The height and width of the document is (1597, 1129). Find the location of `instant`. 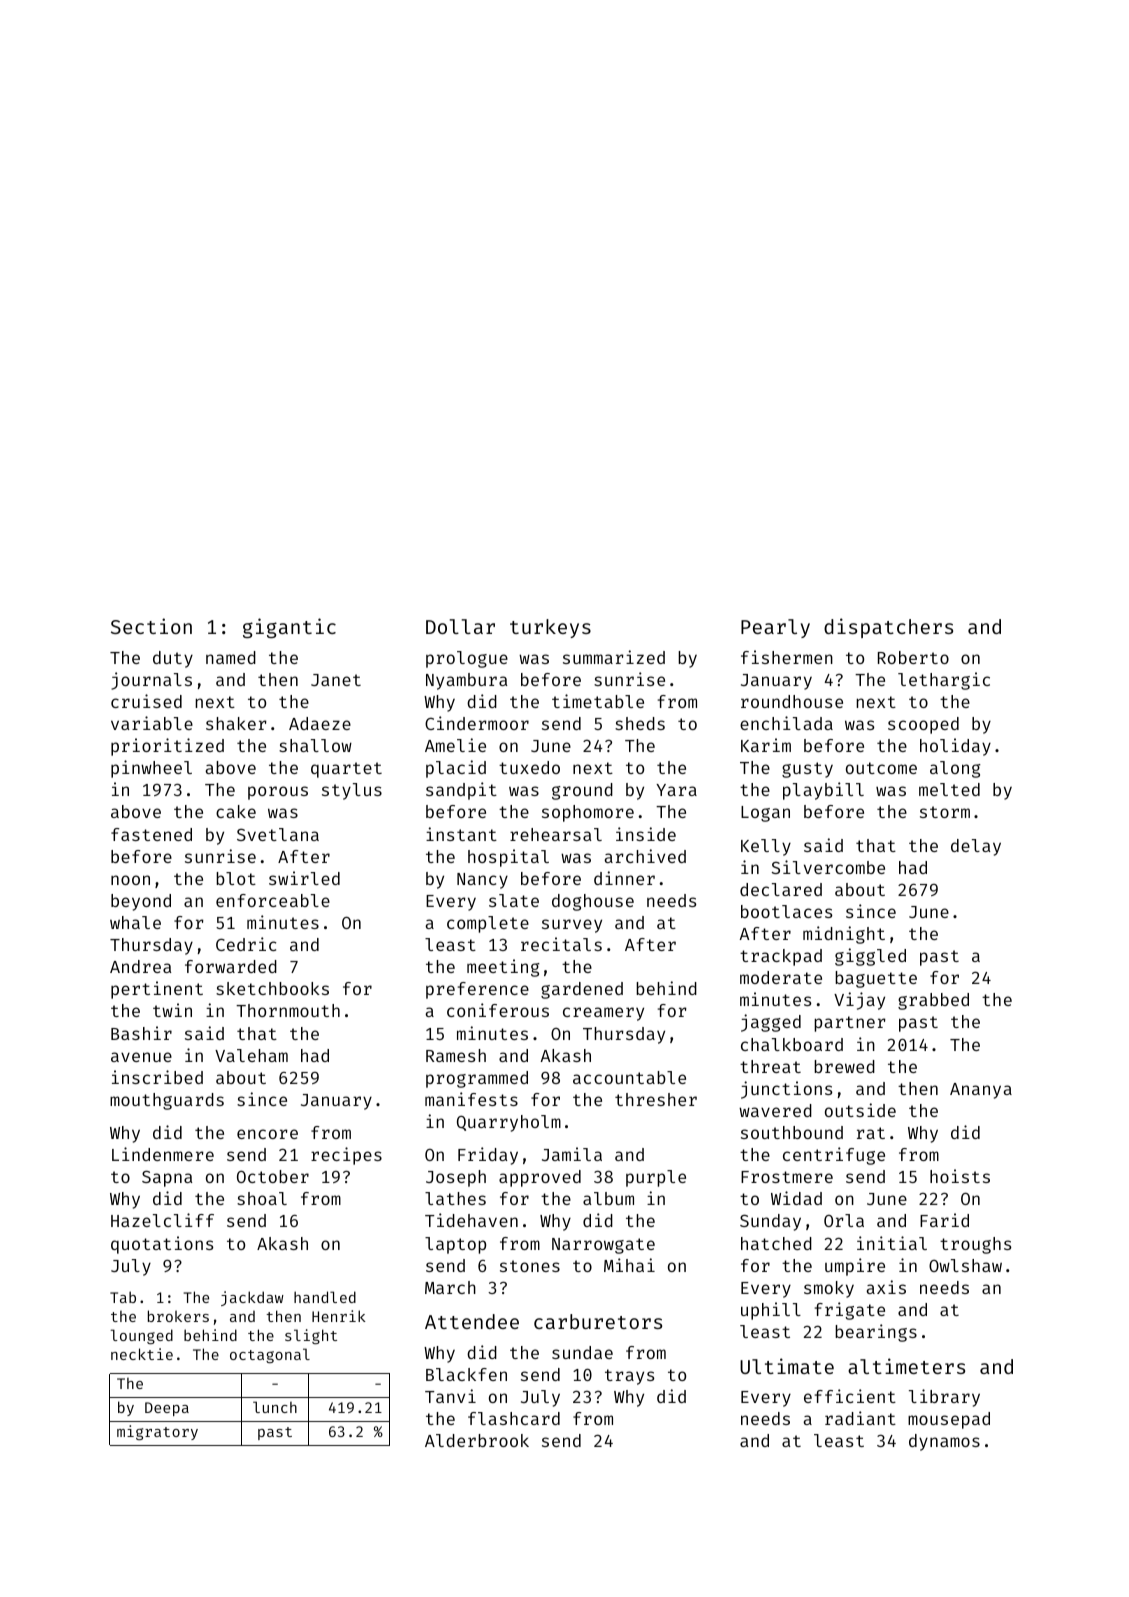

instant is located at coordinates (461, 834).
